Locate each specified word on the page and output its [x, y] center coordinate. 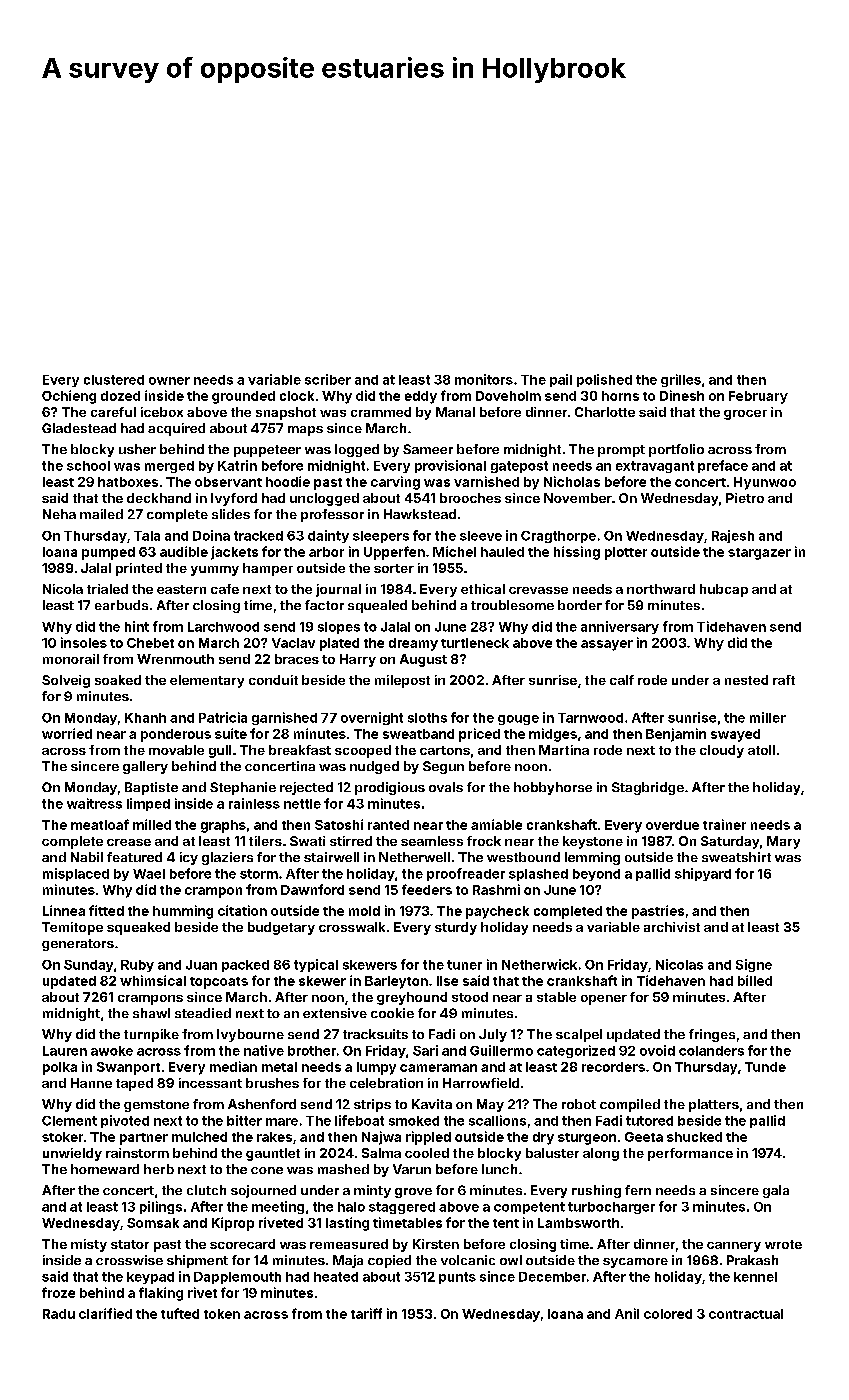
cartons [445, 750]
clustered [114, 380]
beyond [596, 875]
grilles [681, 380]
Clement [69, 1121]
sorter [394, 568]
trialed [107, 589]
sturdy [456, 928]
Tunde [765, 1067]
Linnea [64, 910]
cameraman [438, 1068]
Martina [564, 750]
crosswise [129, 1260]
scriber [328, 379]
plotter [626, 553]
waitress [94, 803]
